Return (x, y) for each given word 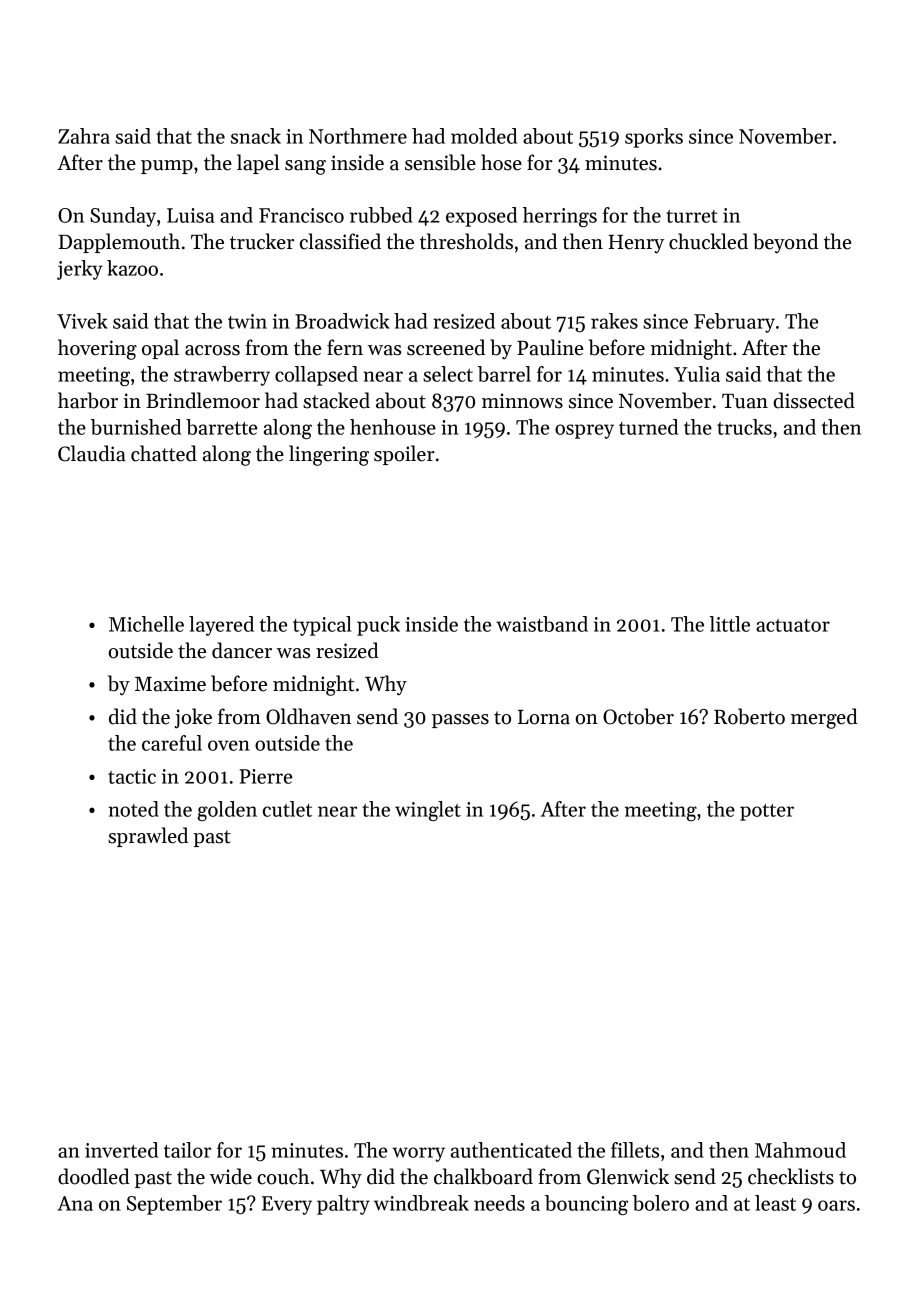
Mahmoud (800, 1150)
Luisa (190, 215)
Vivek (82, 321)
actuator (793, 625)
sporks (654, 138)
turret (692, 216)
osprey (584, 431)
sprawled (148, 837)
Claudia (92, 453)
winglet (428, 811)
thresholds (466, 241)
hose (501, 162)
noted (133, 809)
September (174, 1205)
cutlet (287, 809)
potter (767, 812)
